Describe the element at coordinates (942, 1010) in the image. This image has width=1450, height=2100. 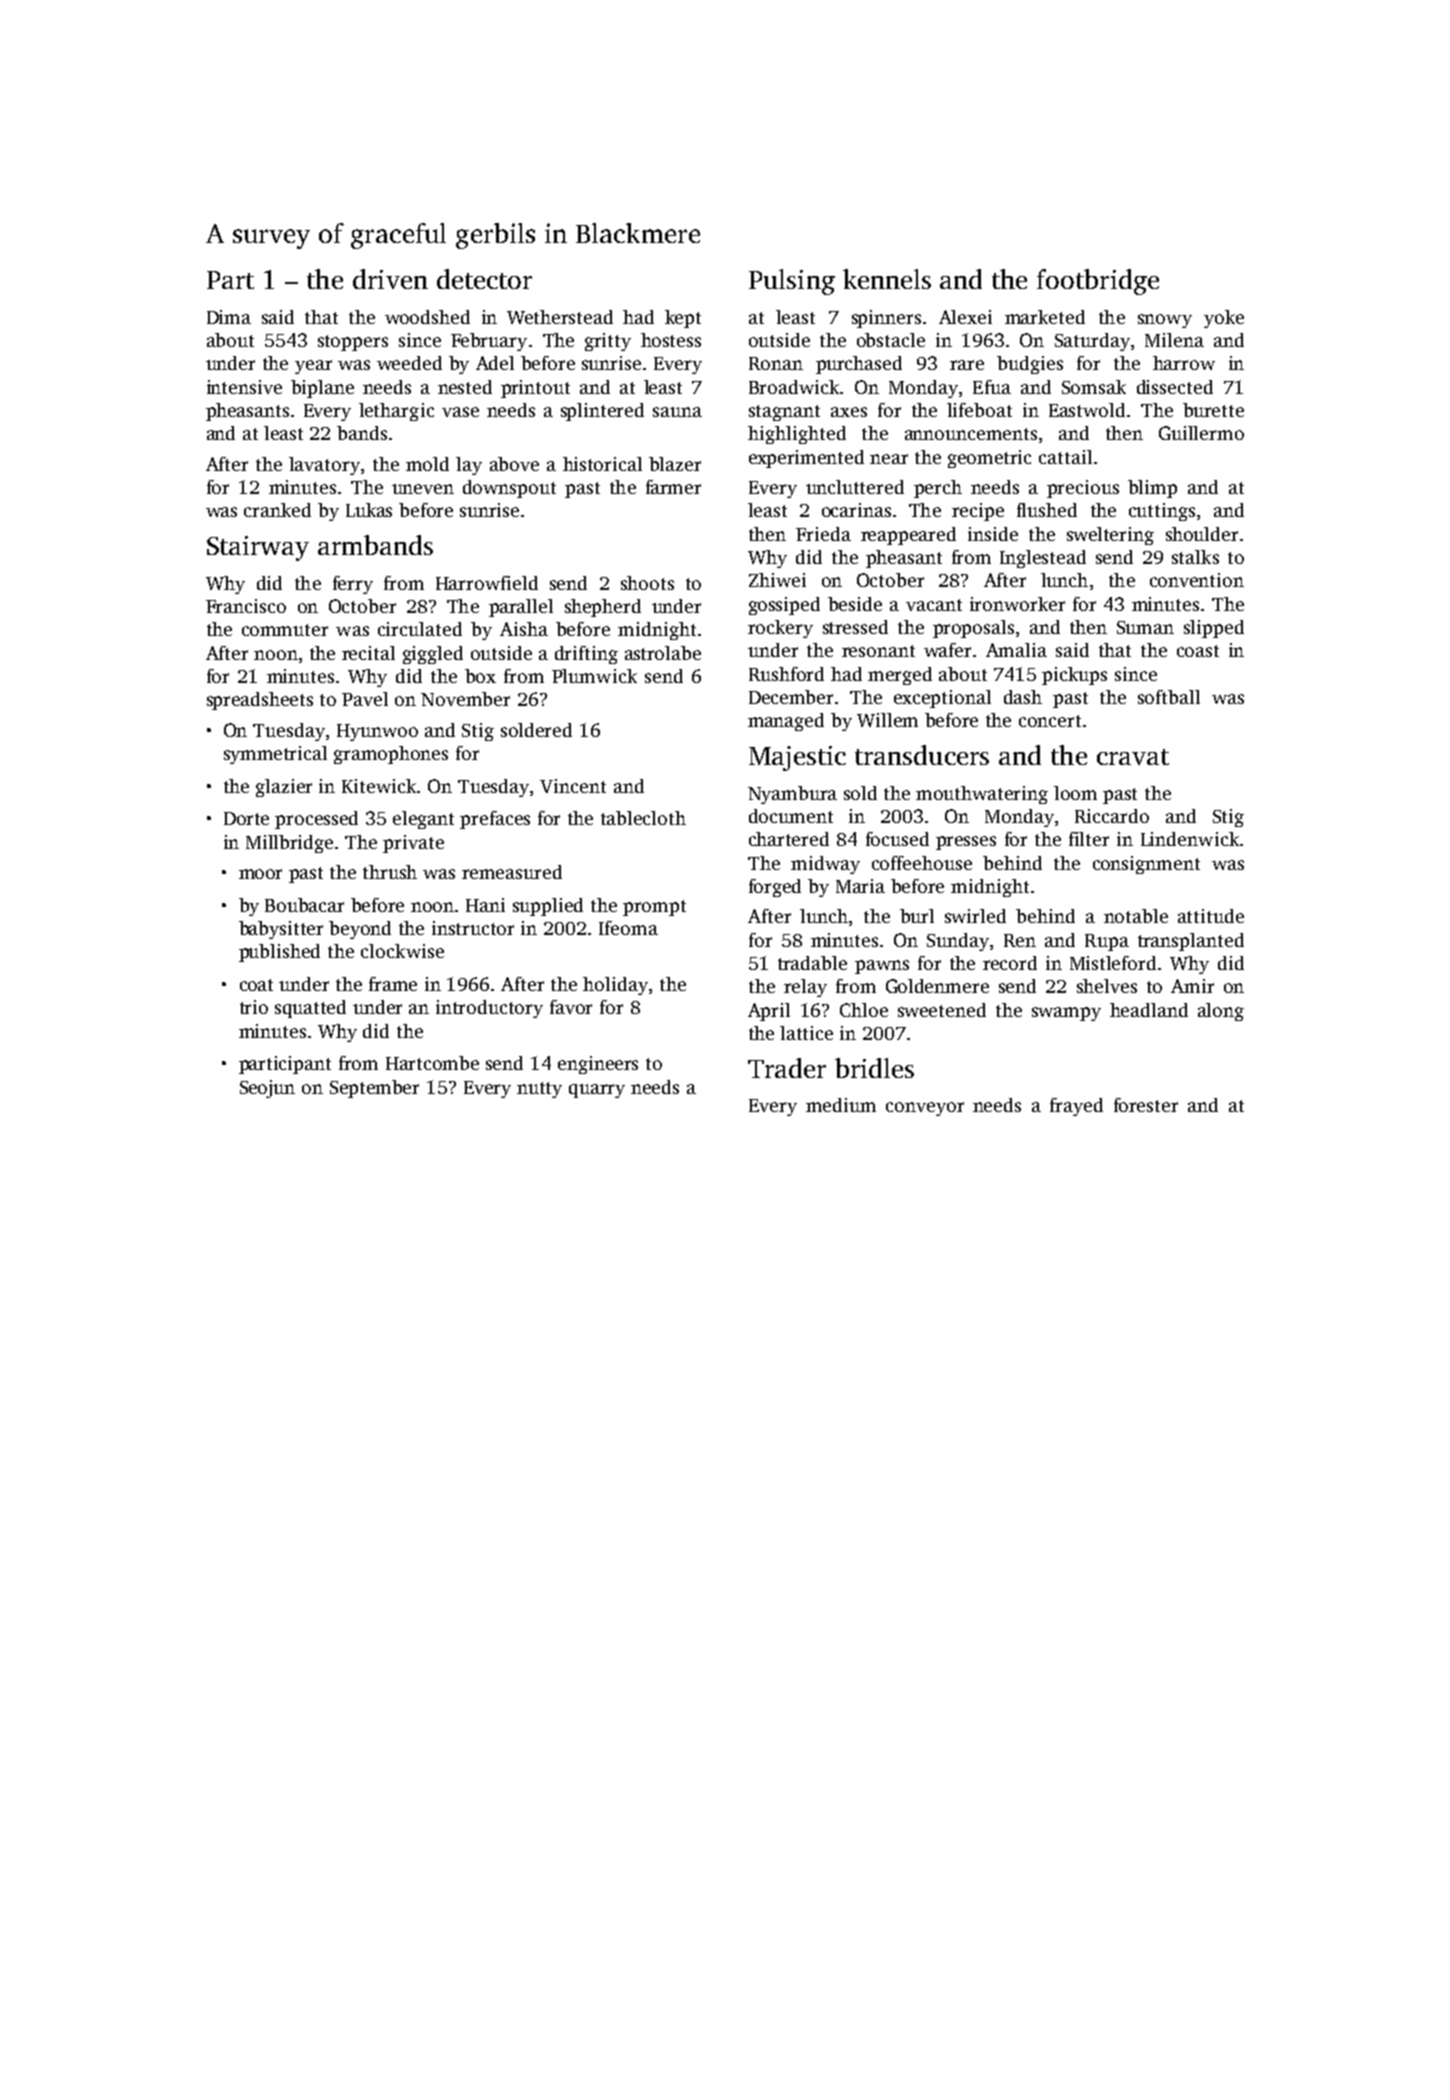
I see `sweetened` at that location.
